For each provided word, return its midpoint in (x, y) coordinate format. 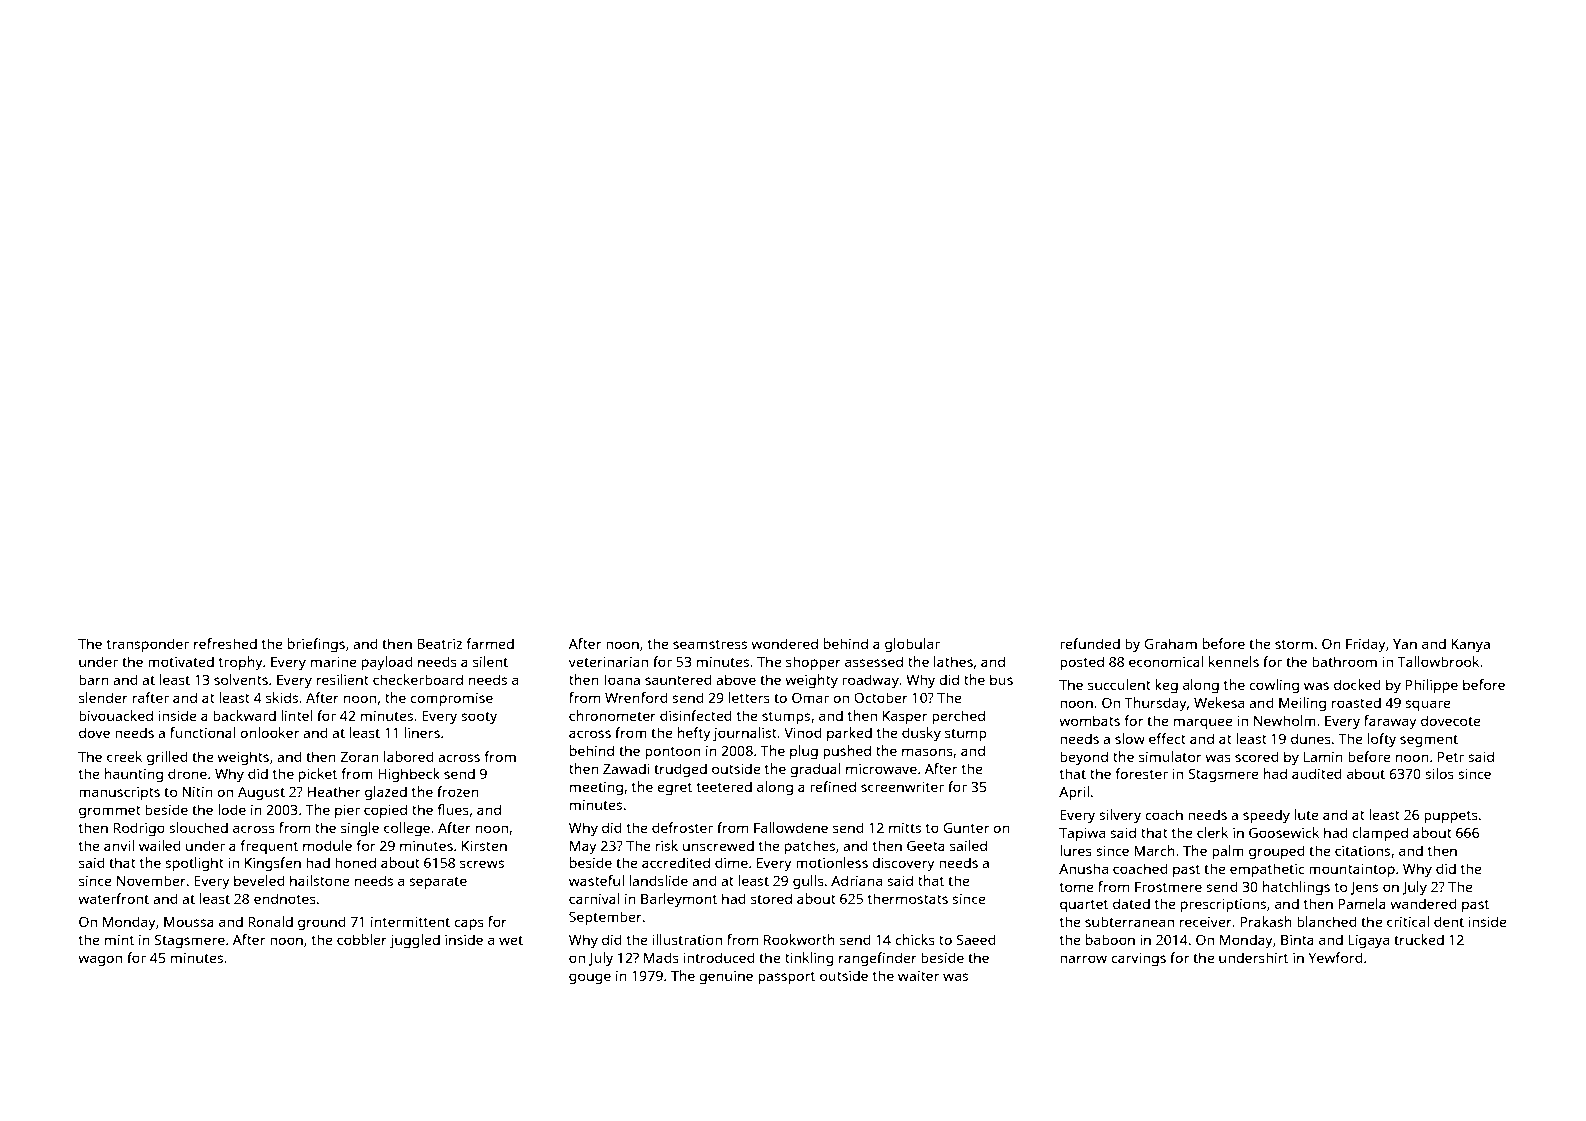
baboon (1110, 939)
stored (771, 898)
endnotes (285, 898)
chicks (915, 939)
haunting (134, 775)
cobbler (362, 939)
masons (927, 752)
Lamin (1323, 757)
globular (912, 645)
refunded (1090, 643)
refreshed (225, 643)
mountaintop (1352, 870)
